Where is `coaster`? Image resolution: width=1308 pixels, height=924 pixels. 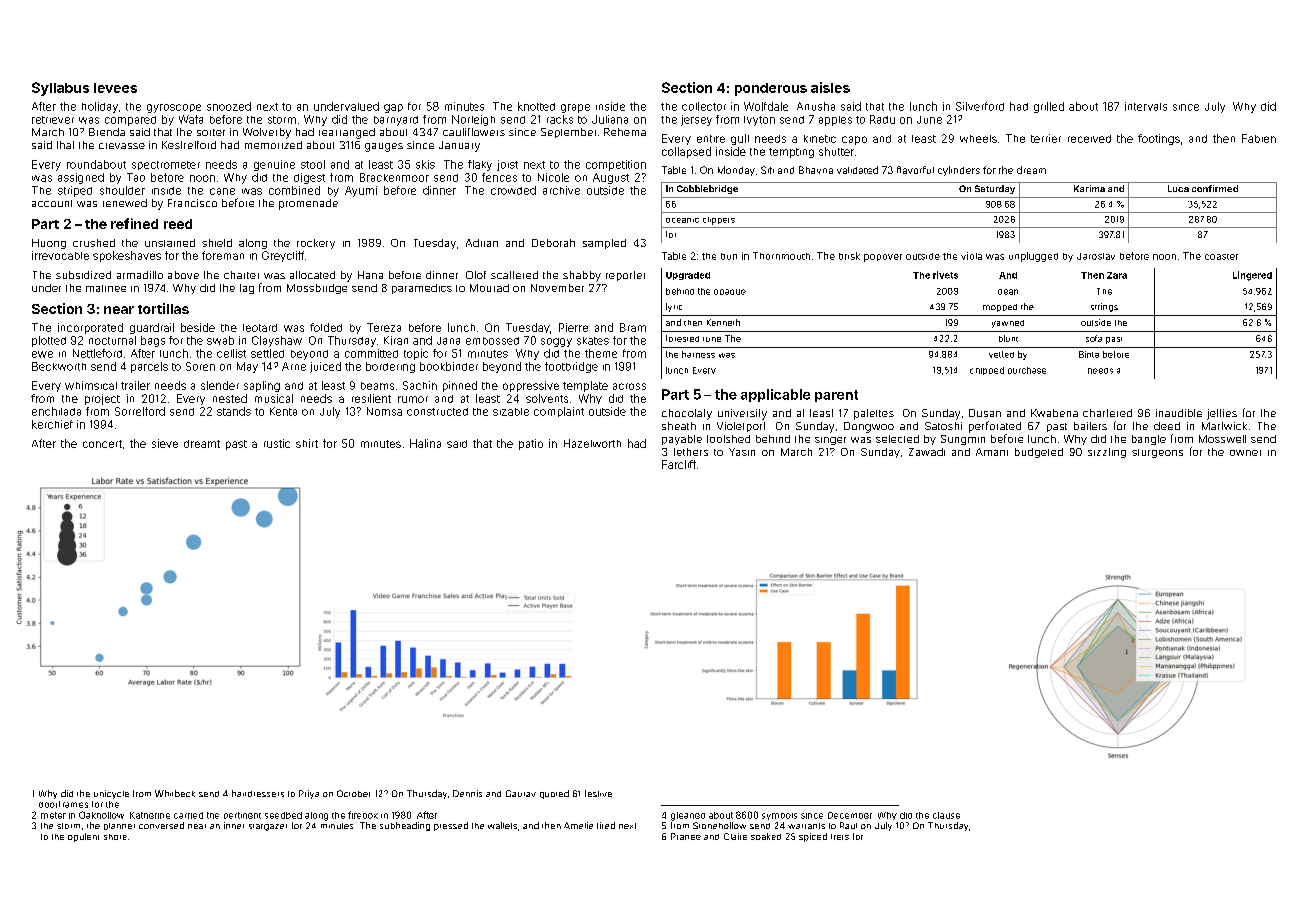
coaster is located at coordinates (1221, 257).
